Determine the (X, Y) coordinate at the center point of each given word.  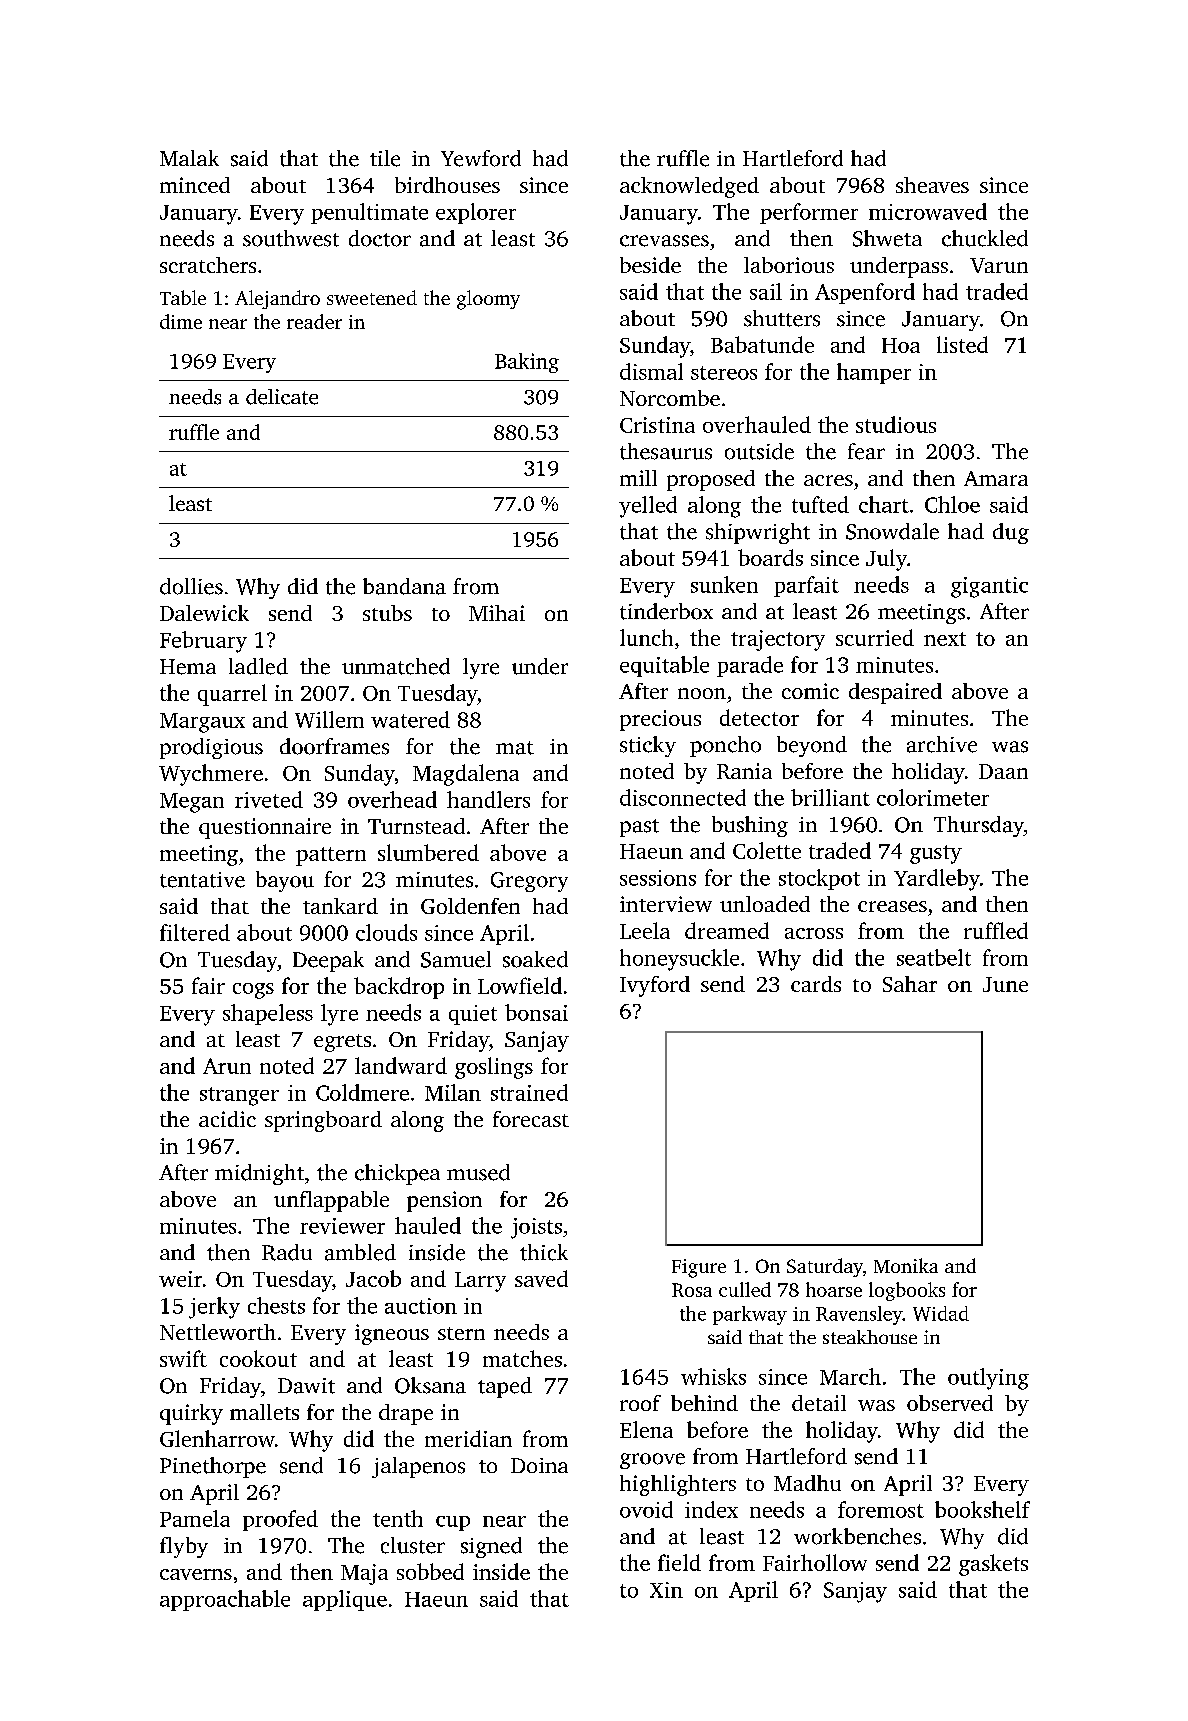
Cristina (657, 425)
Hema (188, 667)
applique (345, 1600)
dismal (651, 371)
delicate (282, 397)
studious (896, 424)
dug (1011, 533)
